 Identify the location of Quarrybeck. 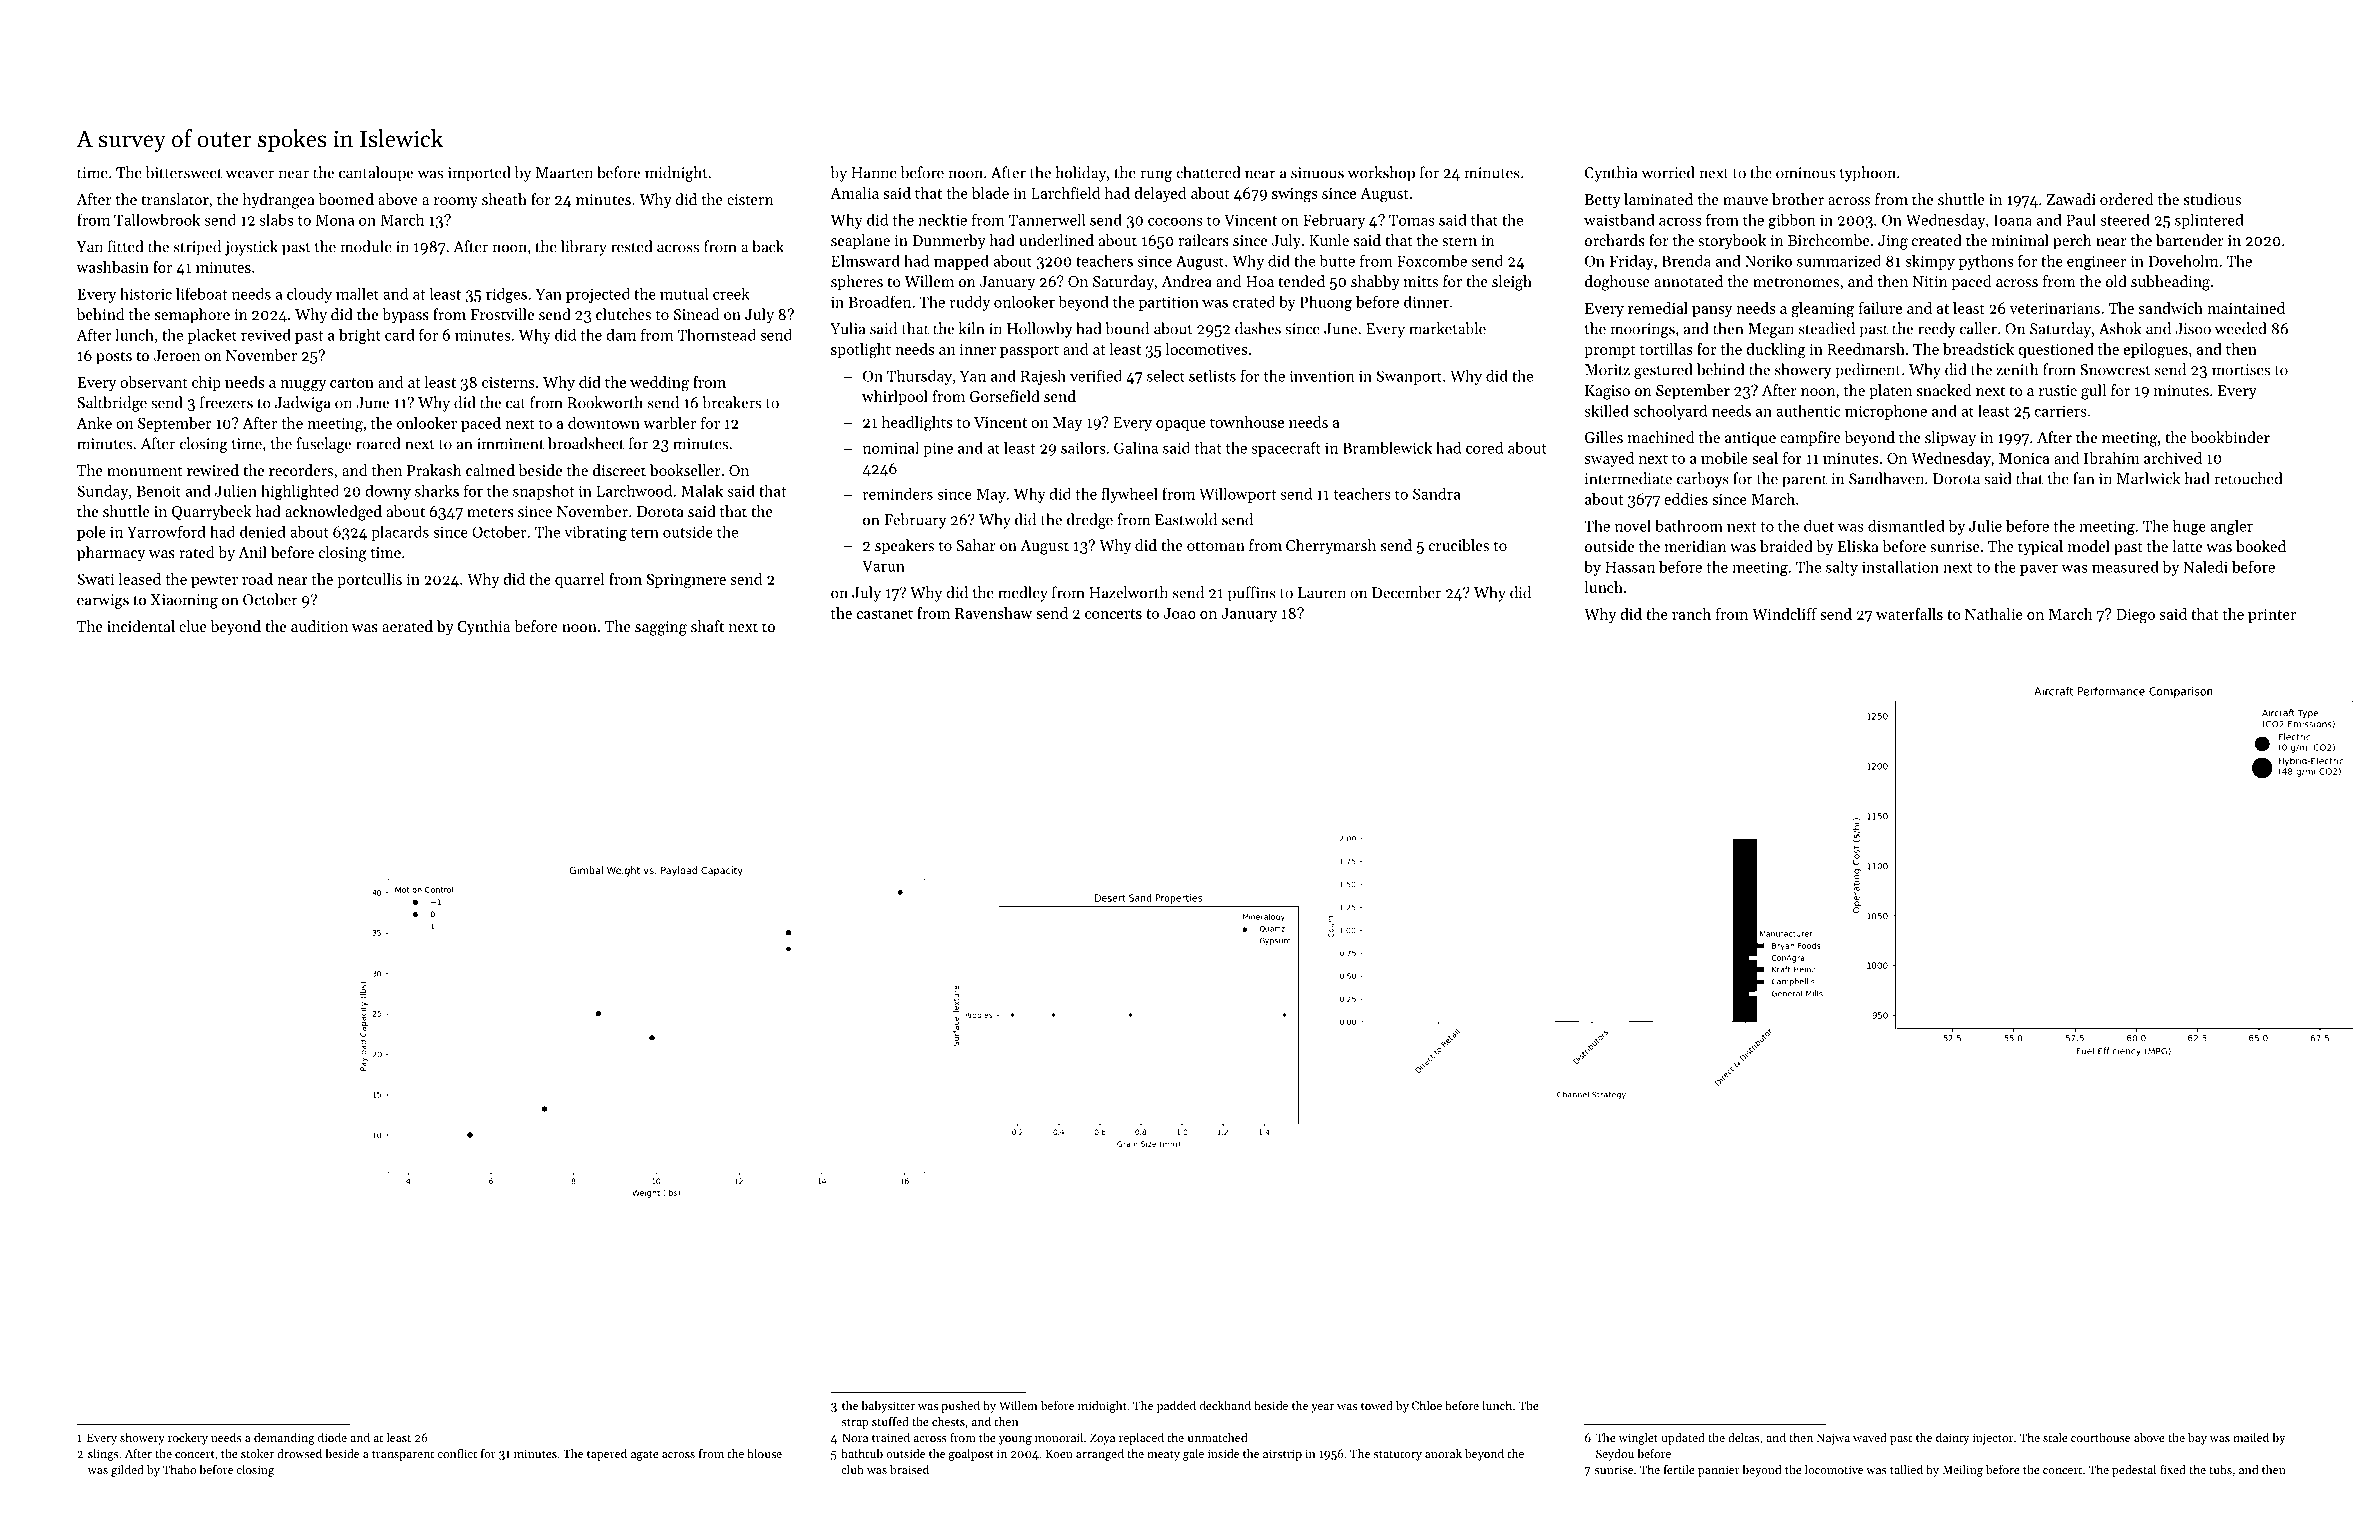
(212, 513).
